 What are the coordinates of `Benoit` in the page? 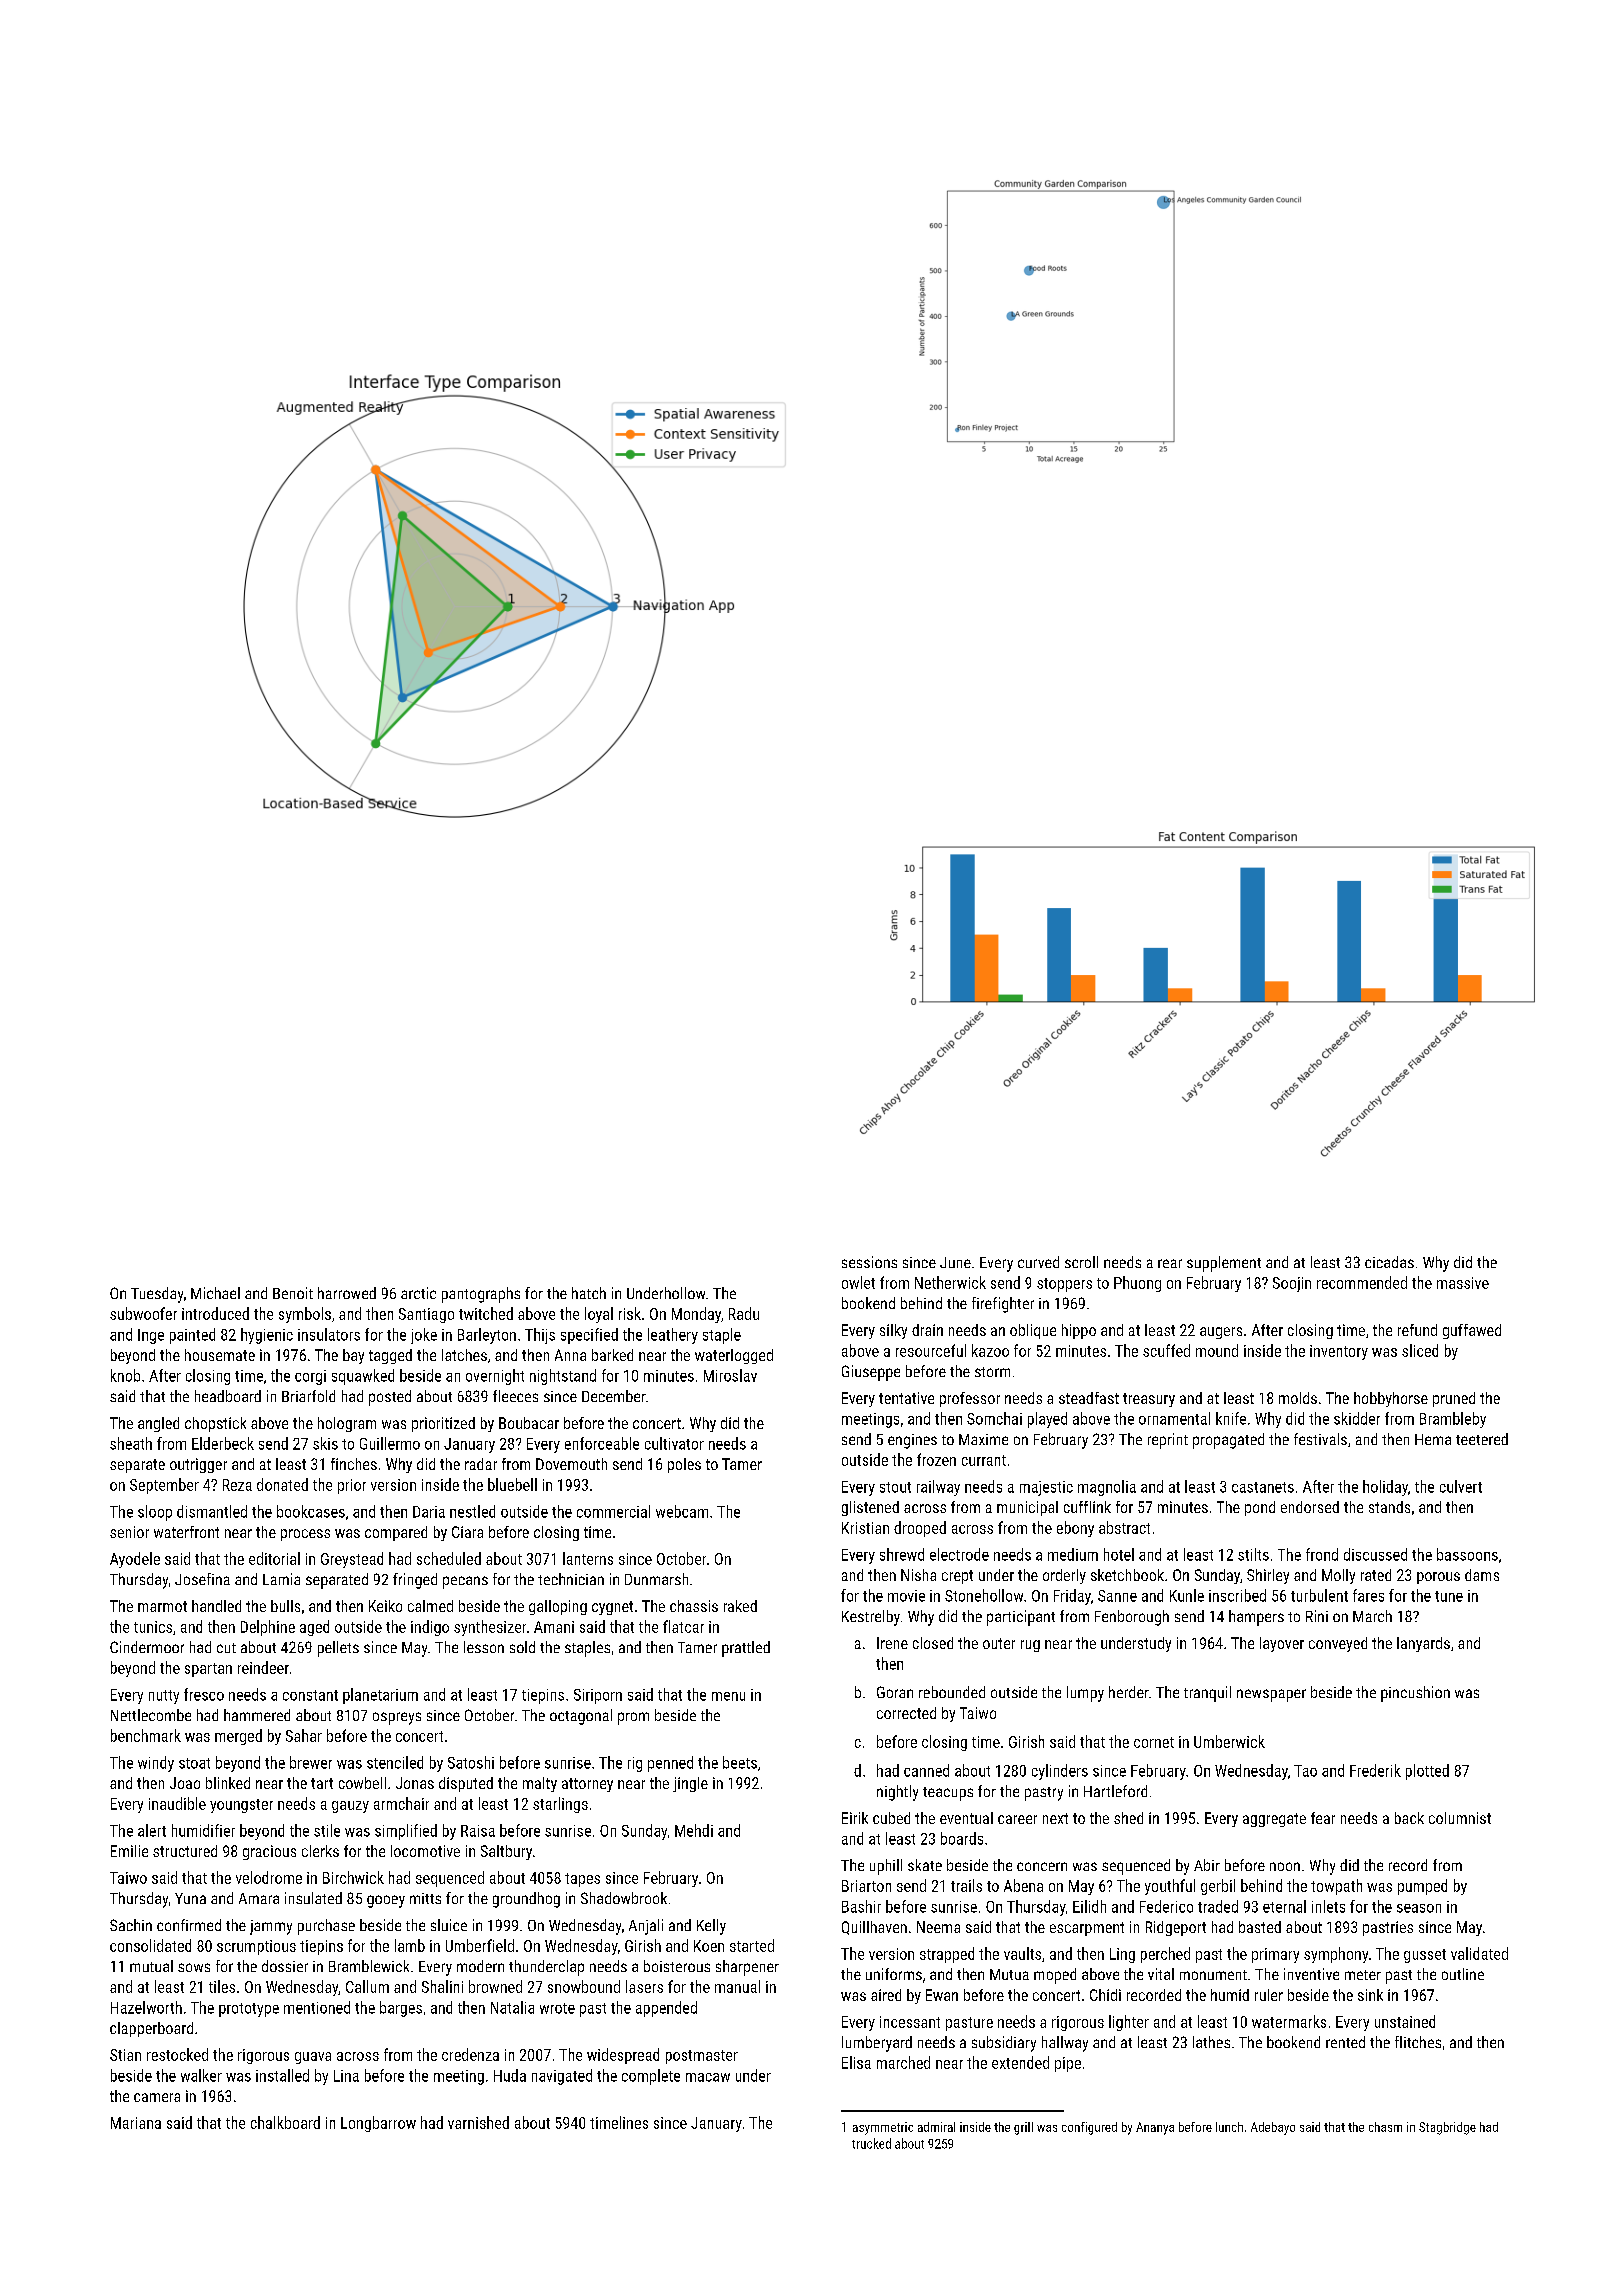 It's located at (293, 1293).
